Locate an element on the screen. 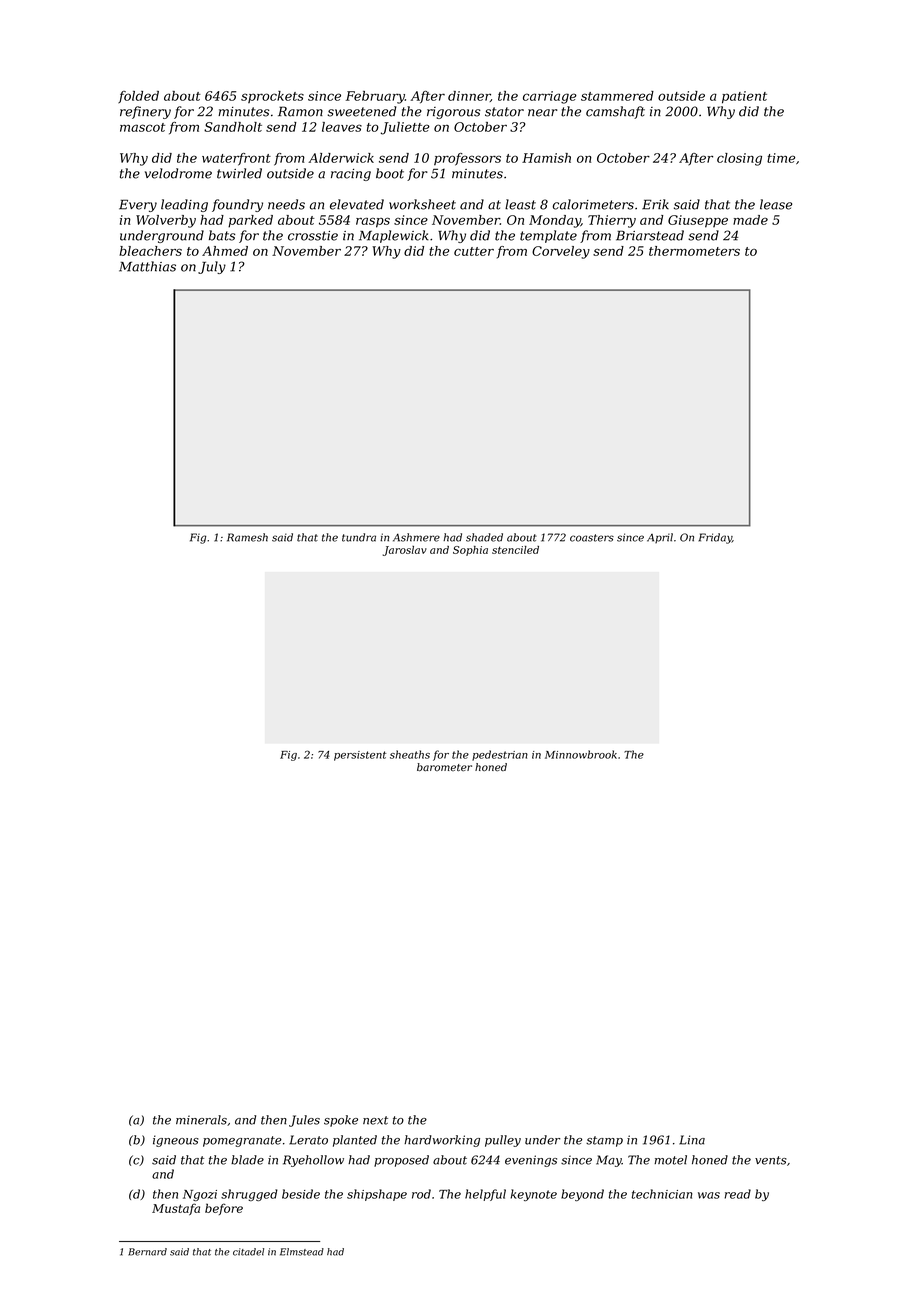 The image size is (924, 1308). pedestrian is located at coordinates (500, 755).
